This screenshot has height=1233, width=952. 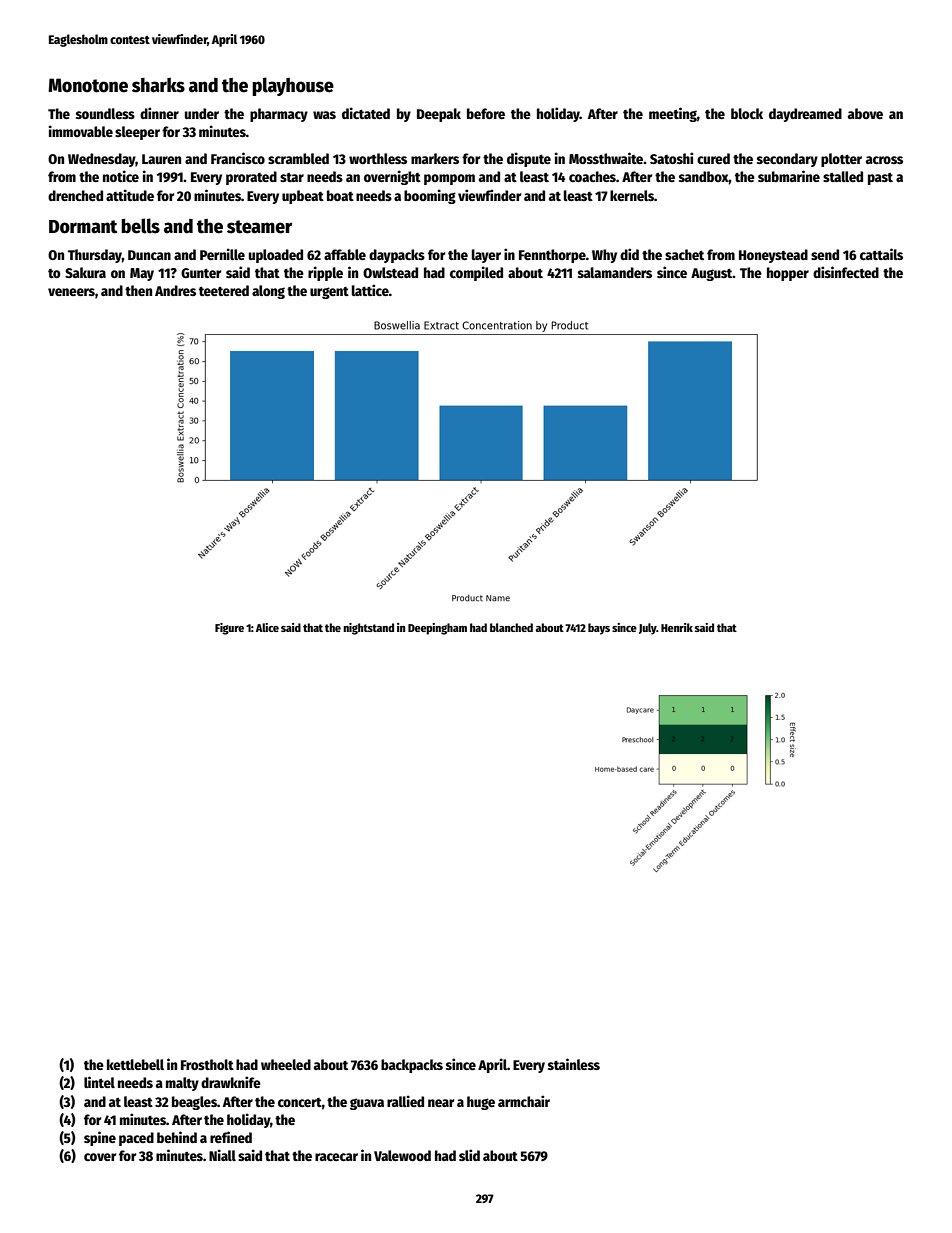 I want to click on Dormant, so click(x=83, y=227).
